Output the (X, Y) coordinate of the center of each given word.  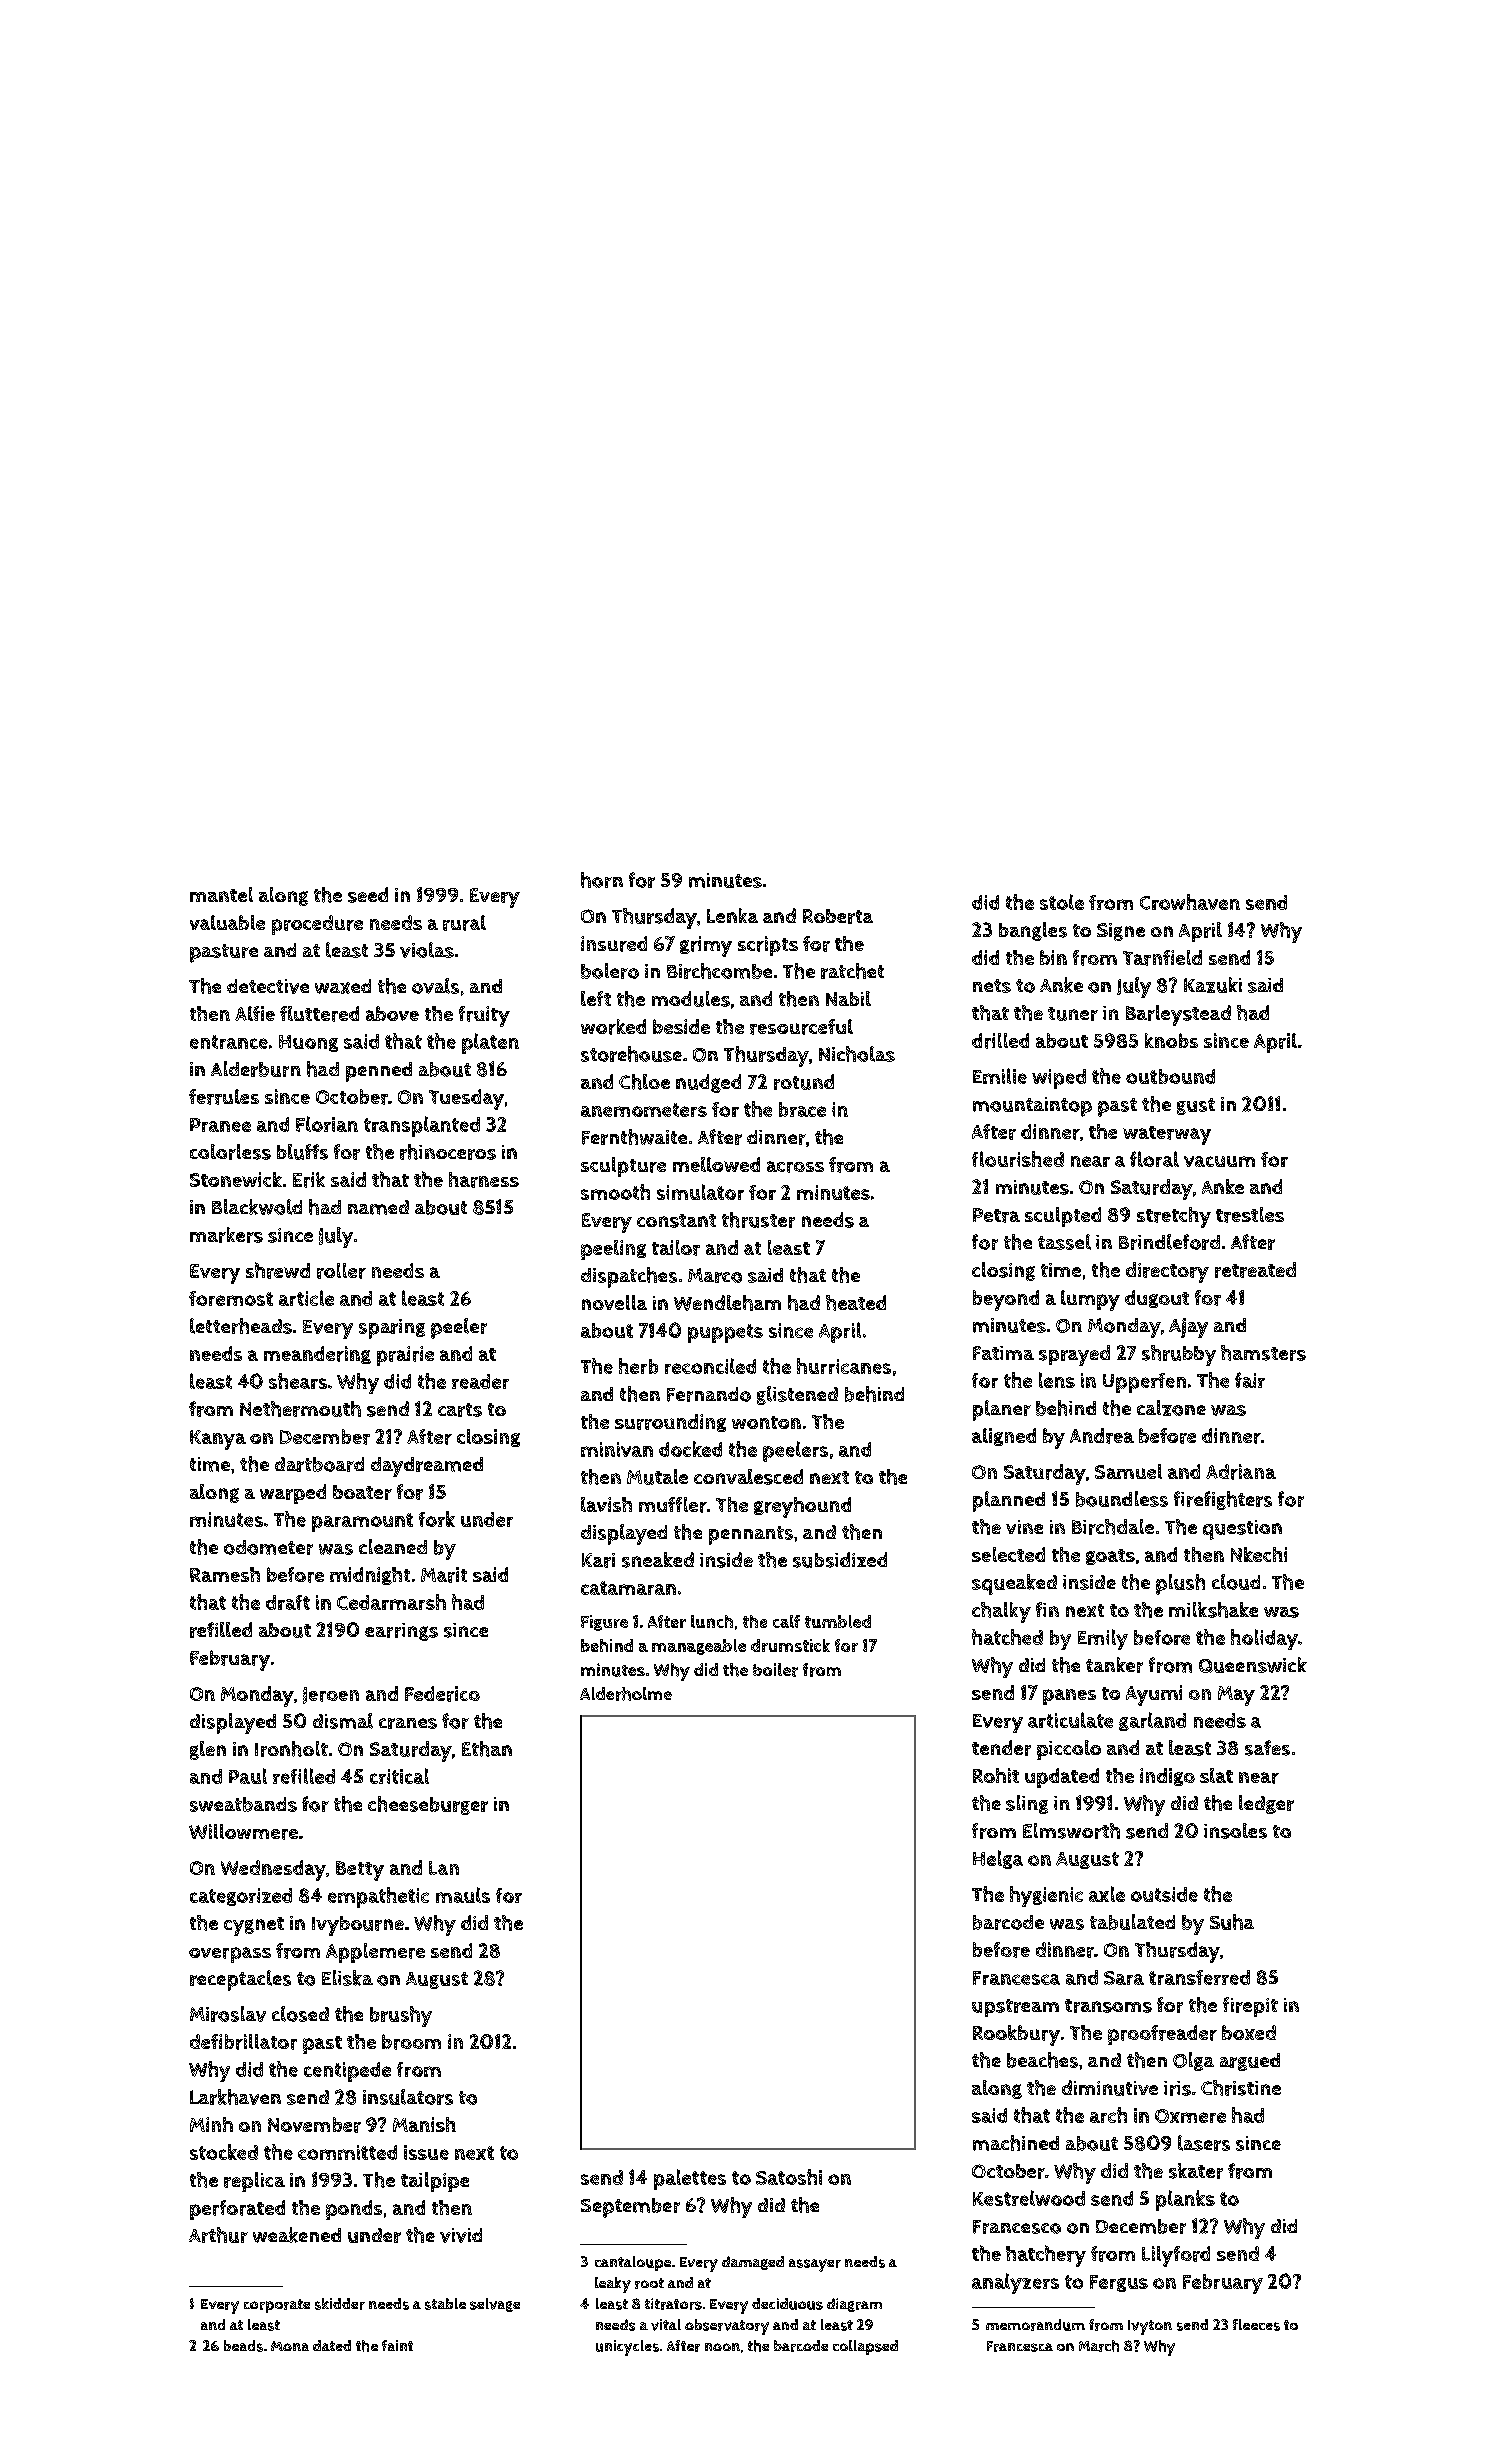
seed (368, 895)
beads (243, 2346)
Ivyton (1150, 2327)
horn (602, 880)
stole (1062, 902)
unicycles (627, 2348)
